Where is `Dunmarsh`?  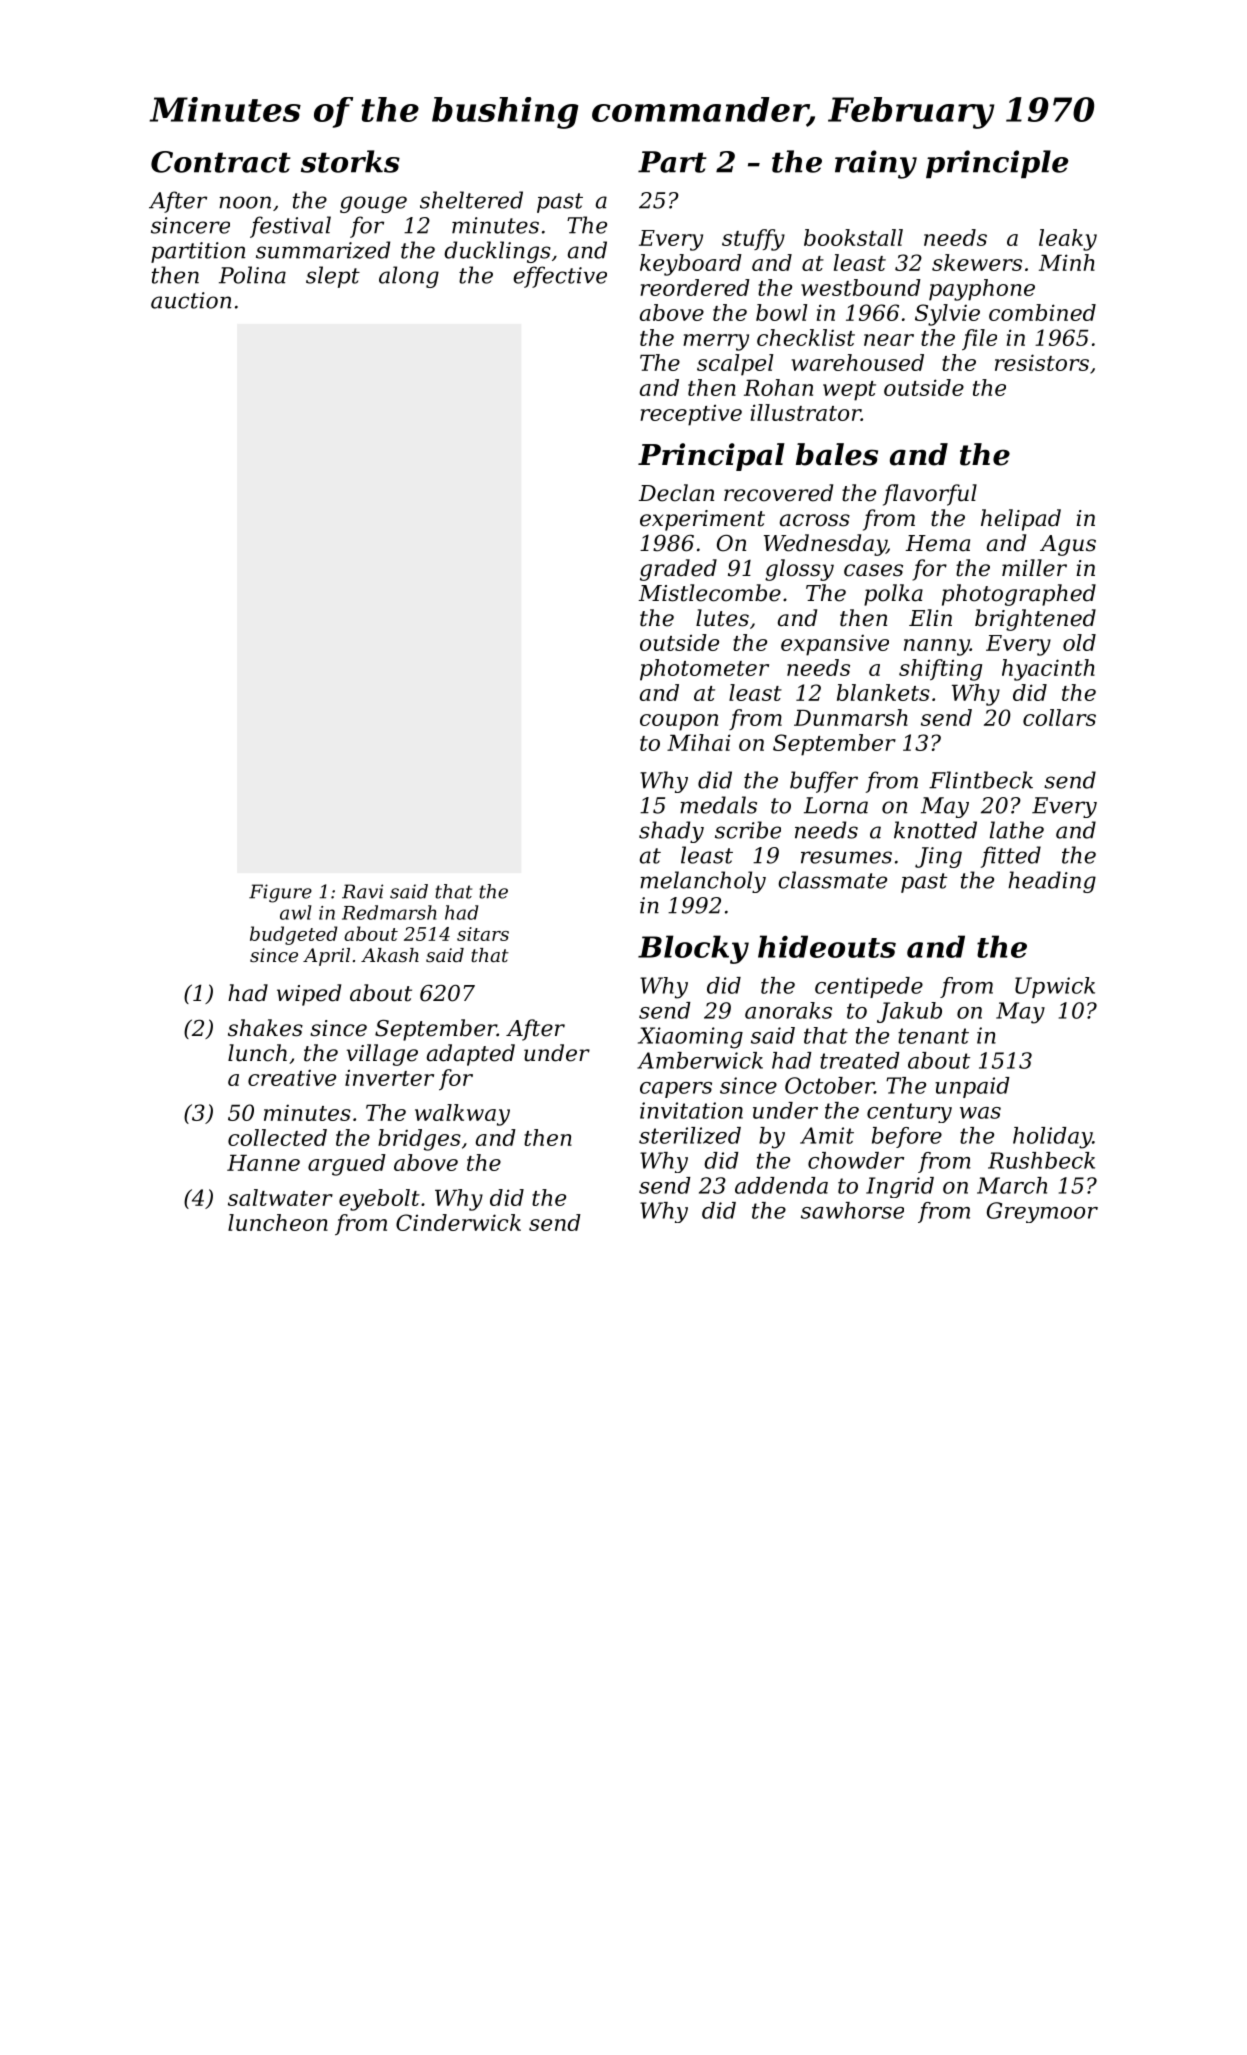
Dunmarsh is located at coordinates (851, 717).
